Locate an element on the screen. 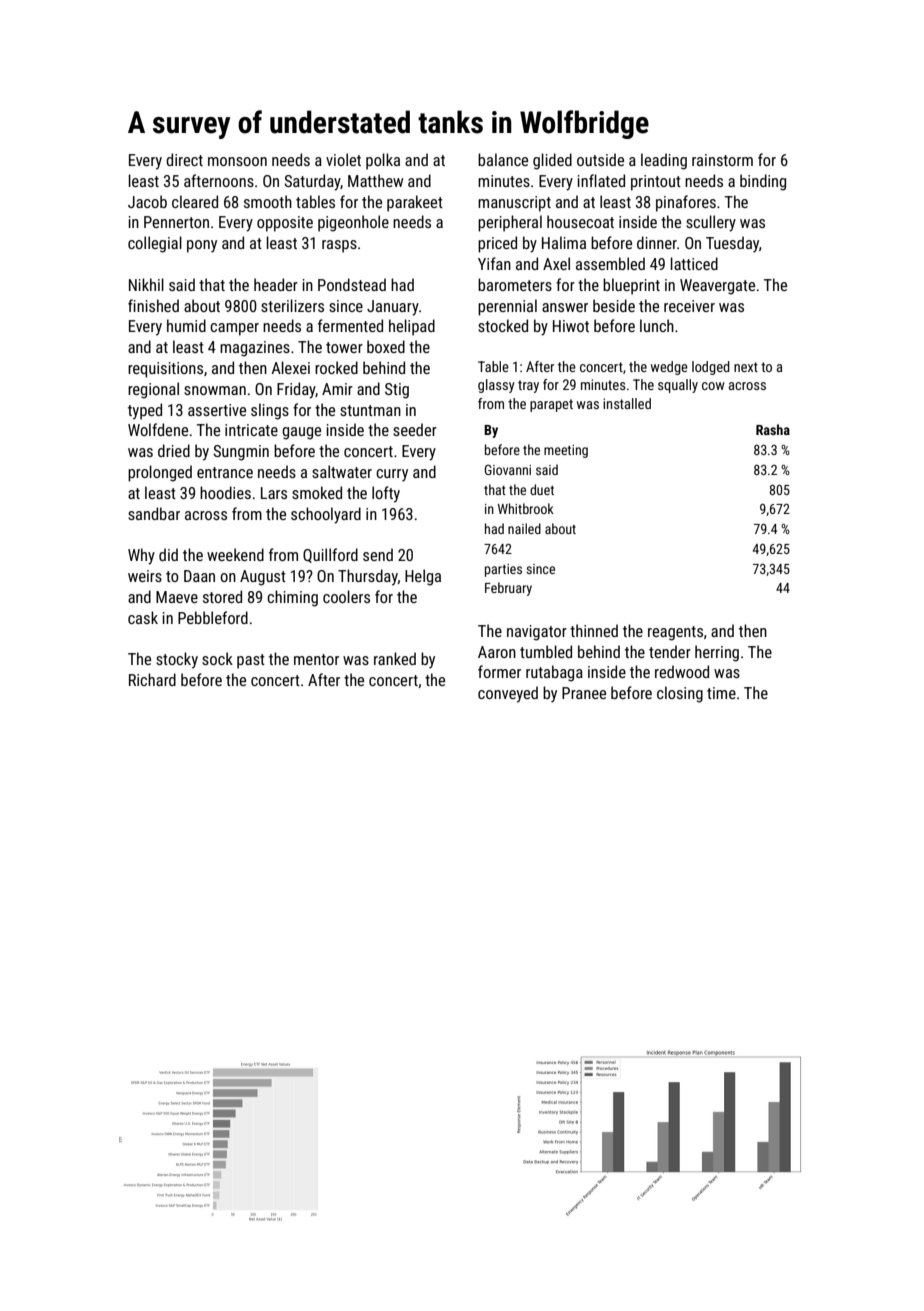 The width and height of the screenshot is (924, 1311). Weavergate is located at coordinates (717, 287).
